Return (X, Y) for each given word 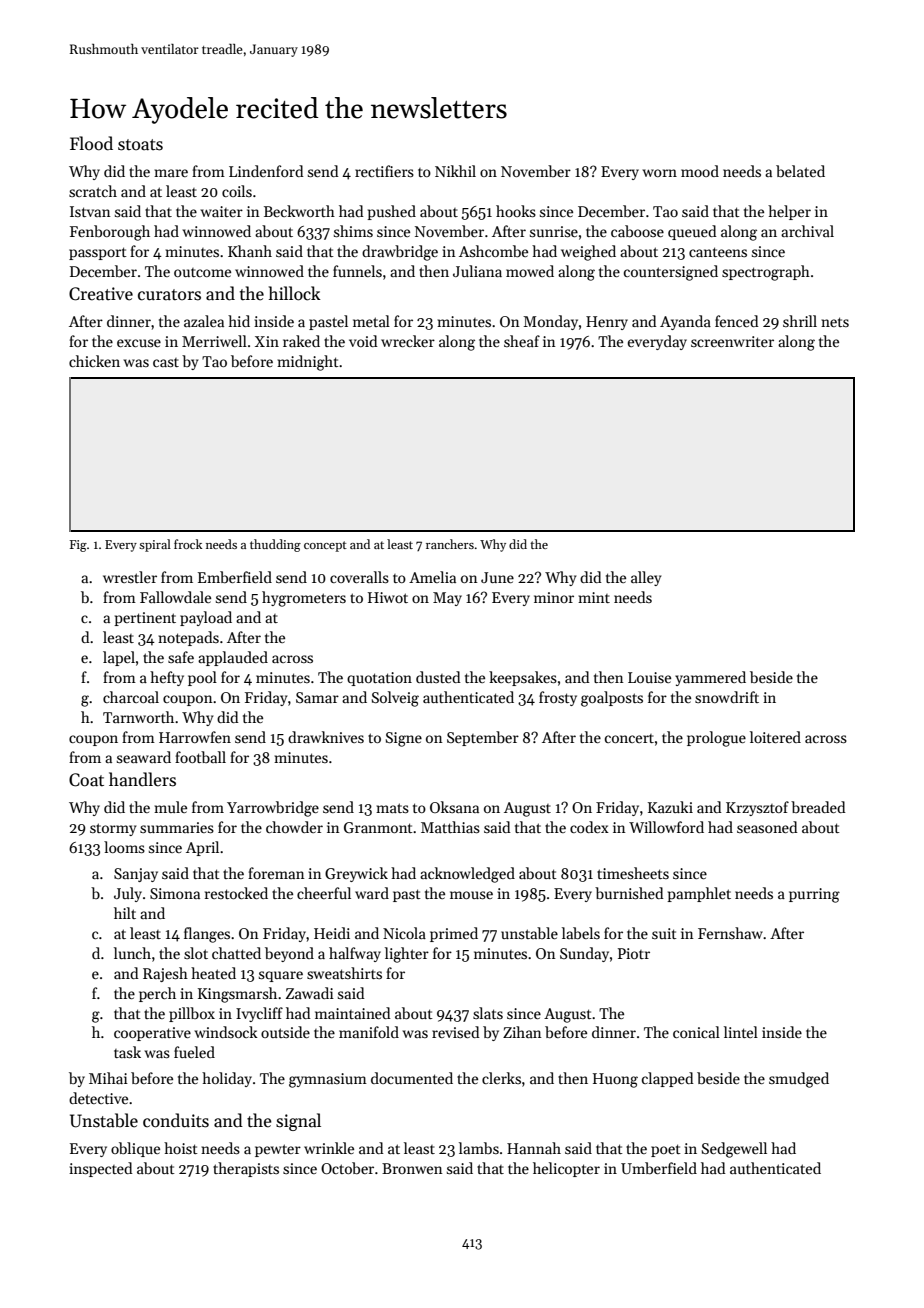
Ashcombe (493, 251)
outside (285, 1032)
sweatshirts (344, 973)
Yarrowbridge (273, 809)
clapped (668, 1079)
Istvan (90, 211)
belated (800, 171)
